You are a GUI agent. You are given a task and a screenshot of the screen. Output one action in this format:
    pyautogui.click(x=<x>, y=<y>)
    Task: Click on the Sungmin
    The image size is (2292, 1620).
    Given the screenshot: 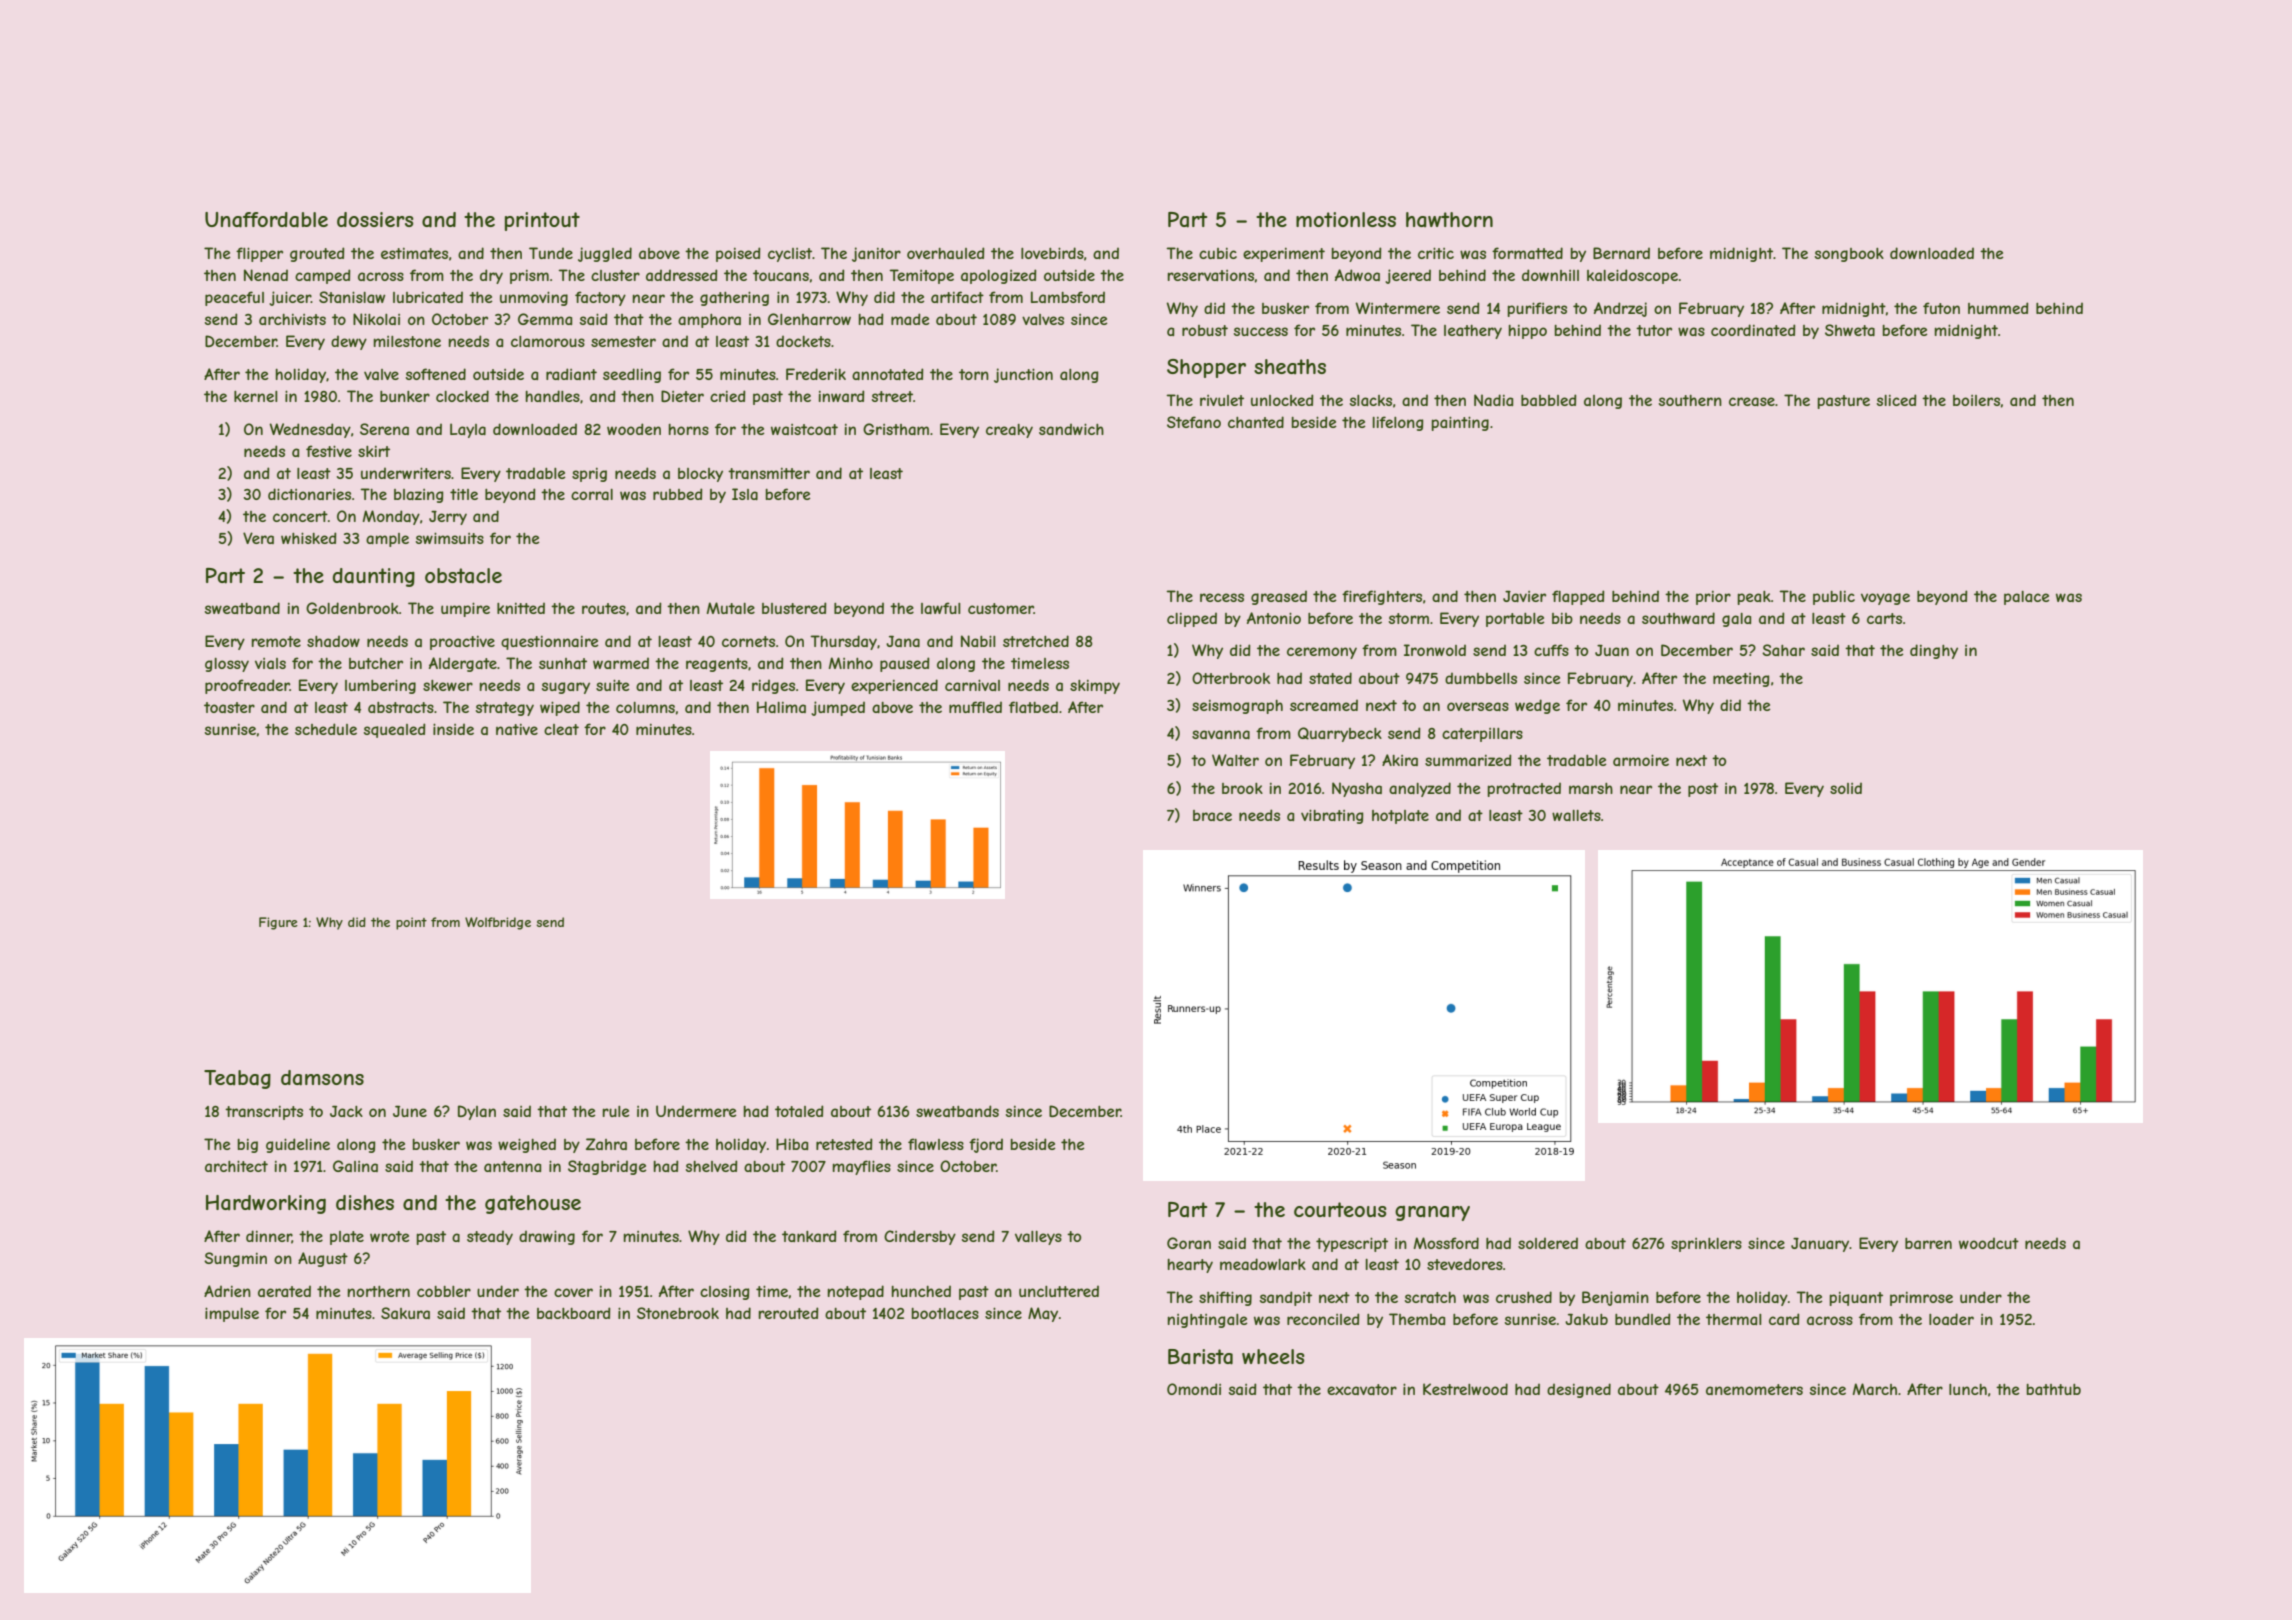 What is the action you would take?
    pyautogui.click(x=235, y=1259)
